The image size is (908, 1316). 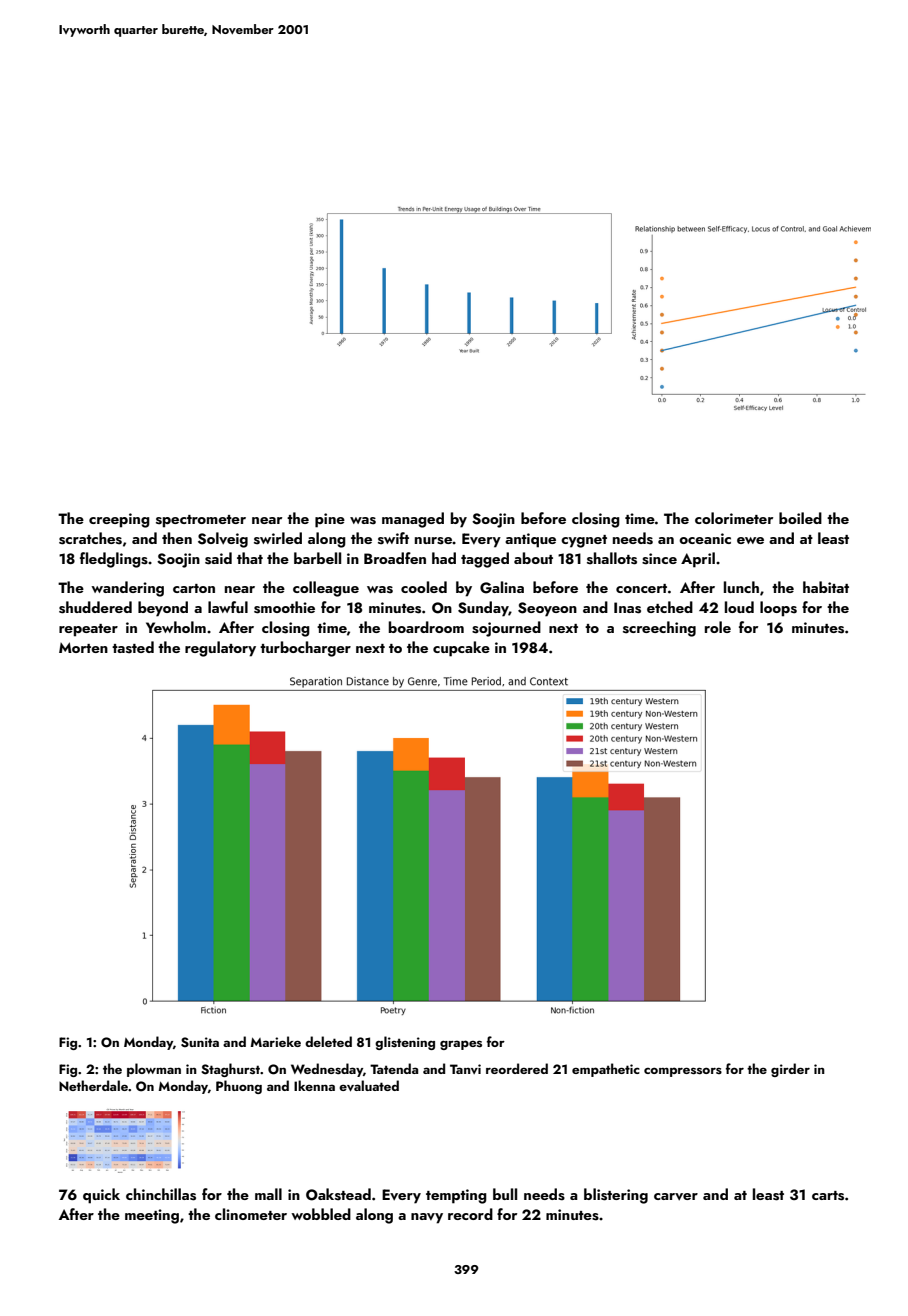 I want to click on since, so click(x=659, y=559).
